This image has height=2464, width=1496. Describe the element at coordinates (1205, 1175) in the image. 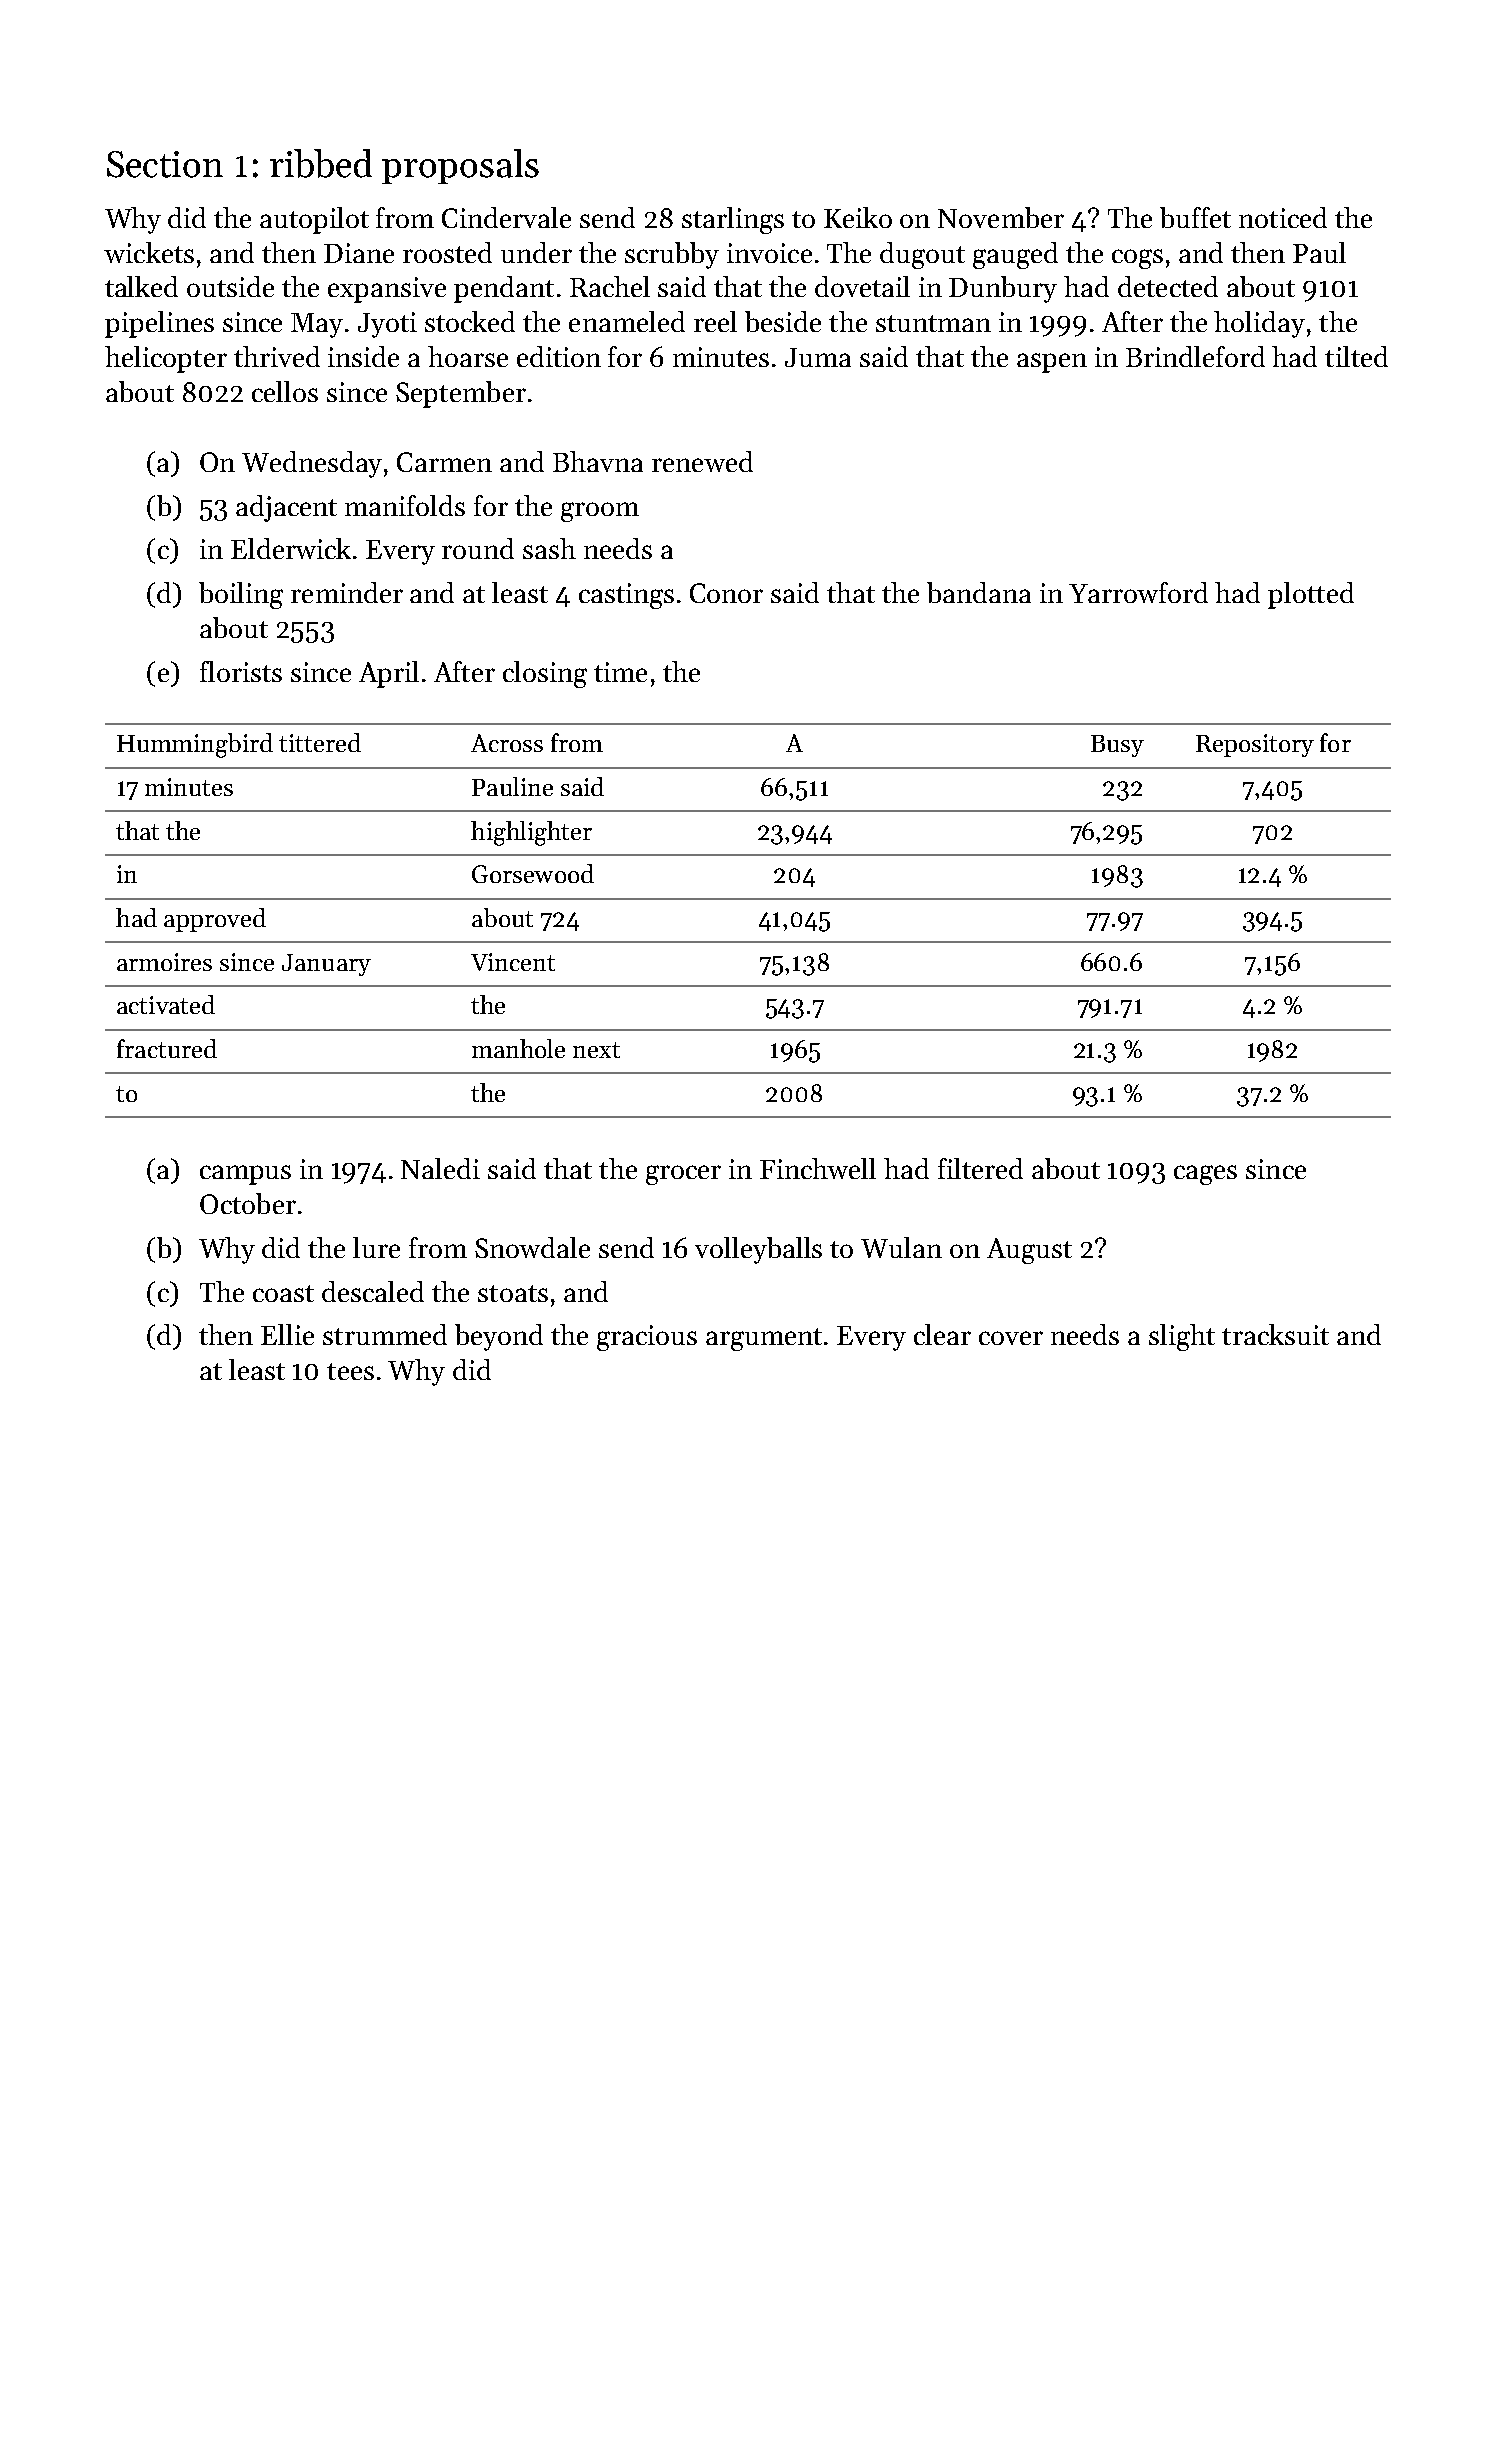

I see `cages` at that location.
